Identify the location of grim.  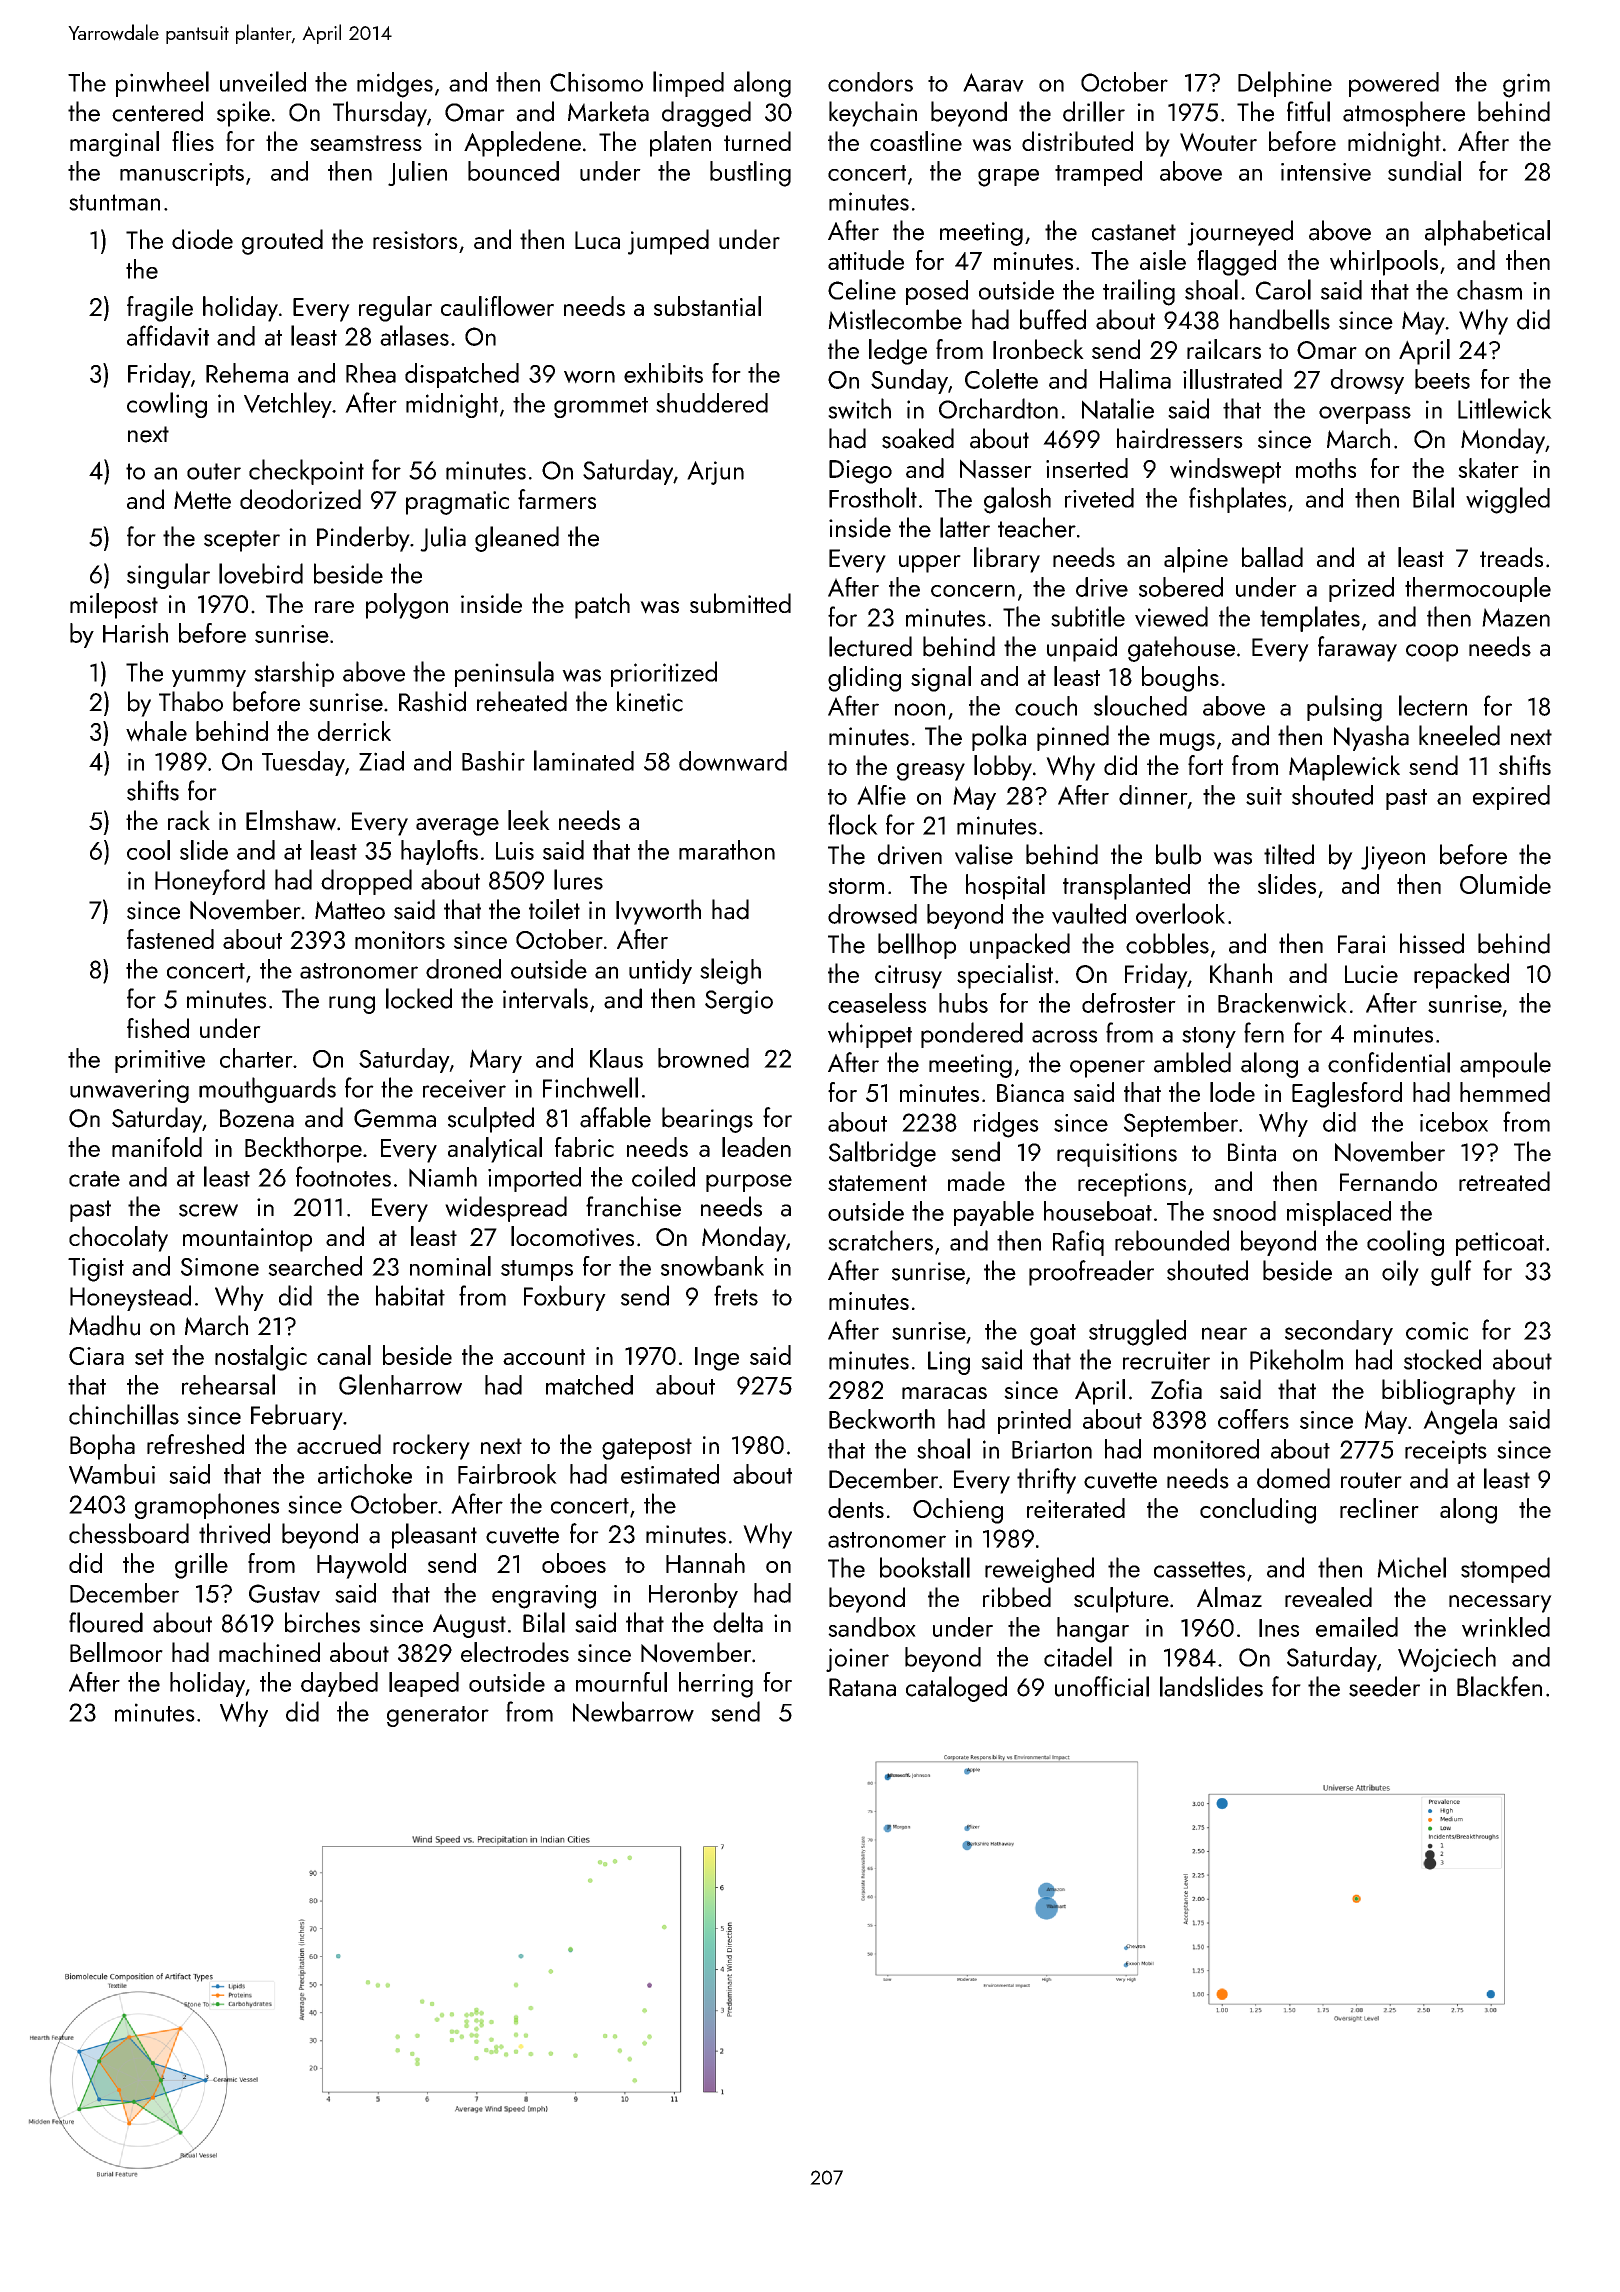
(1526, 85).
